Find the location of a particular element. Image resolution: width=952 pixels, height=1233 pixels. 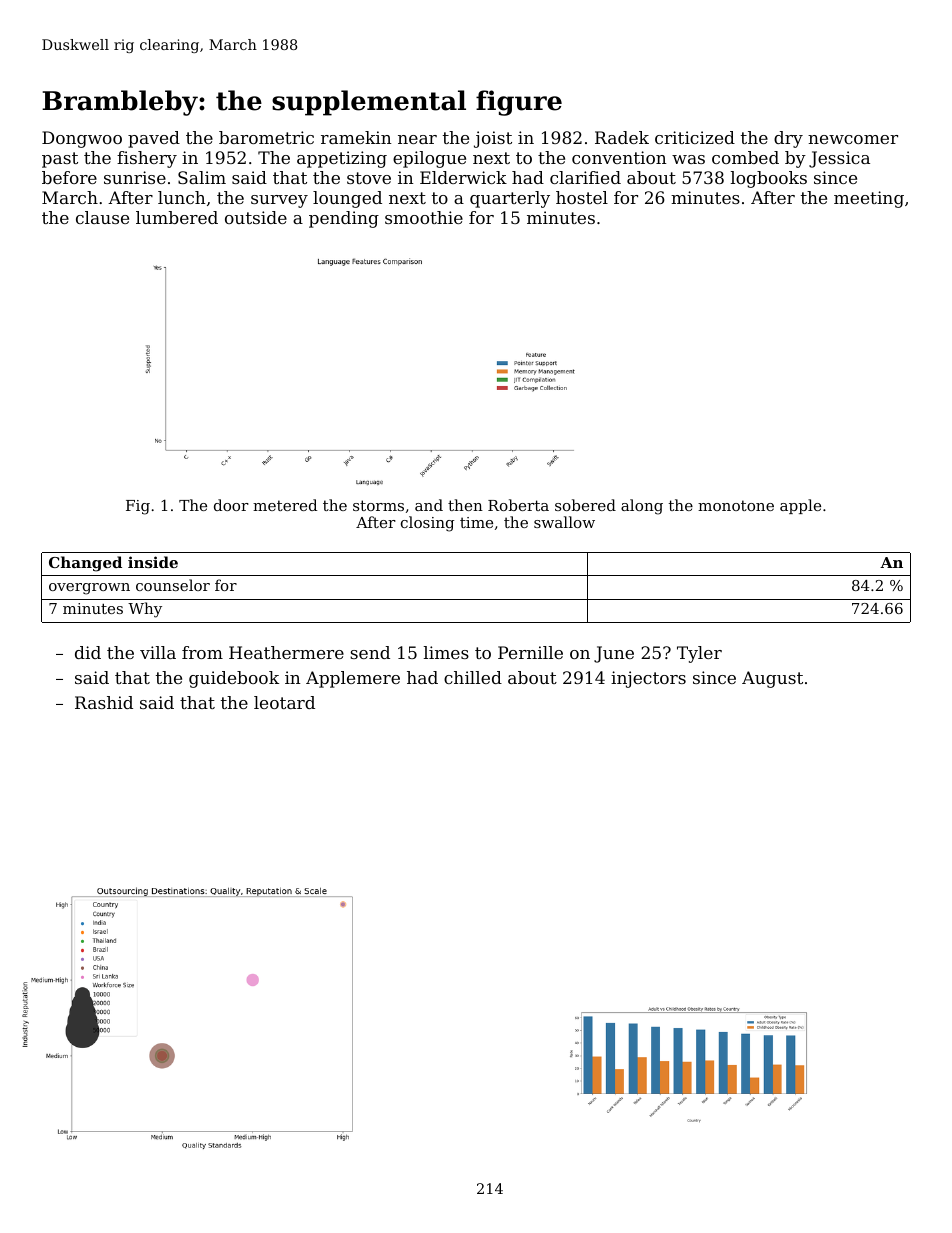

monotone is located at coordinates (736, 505).
